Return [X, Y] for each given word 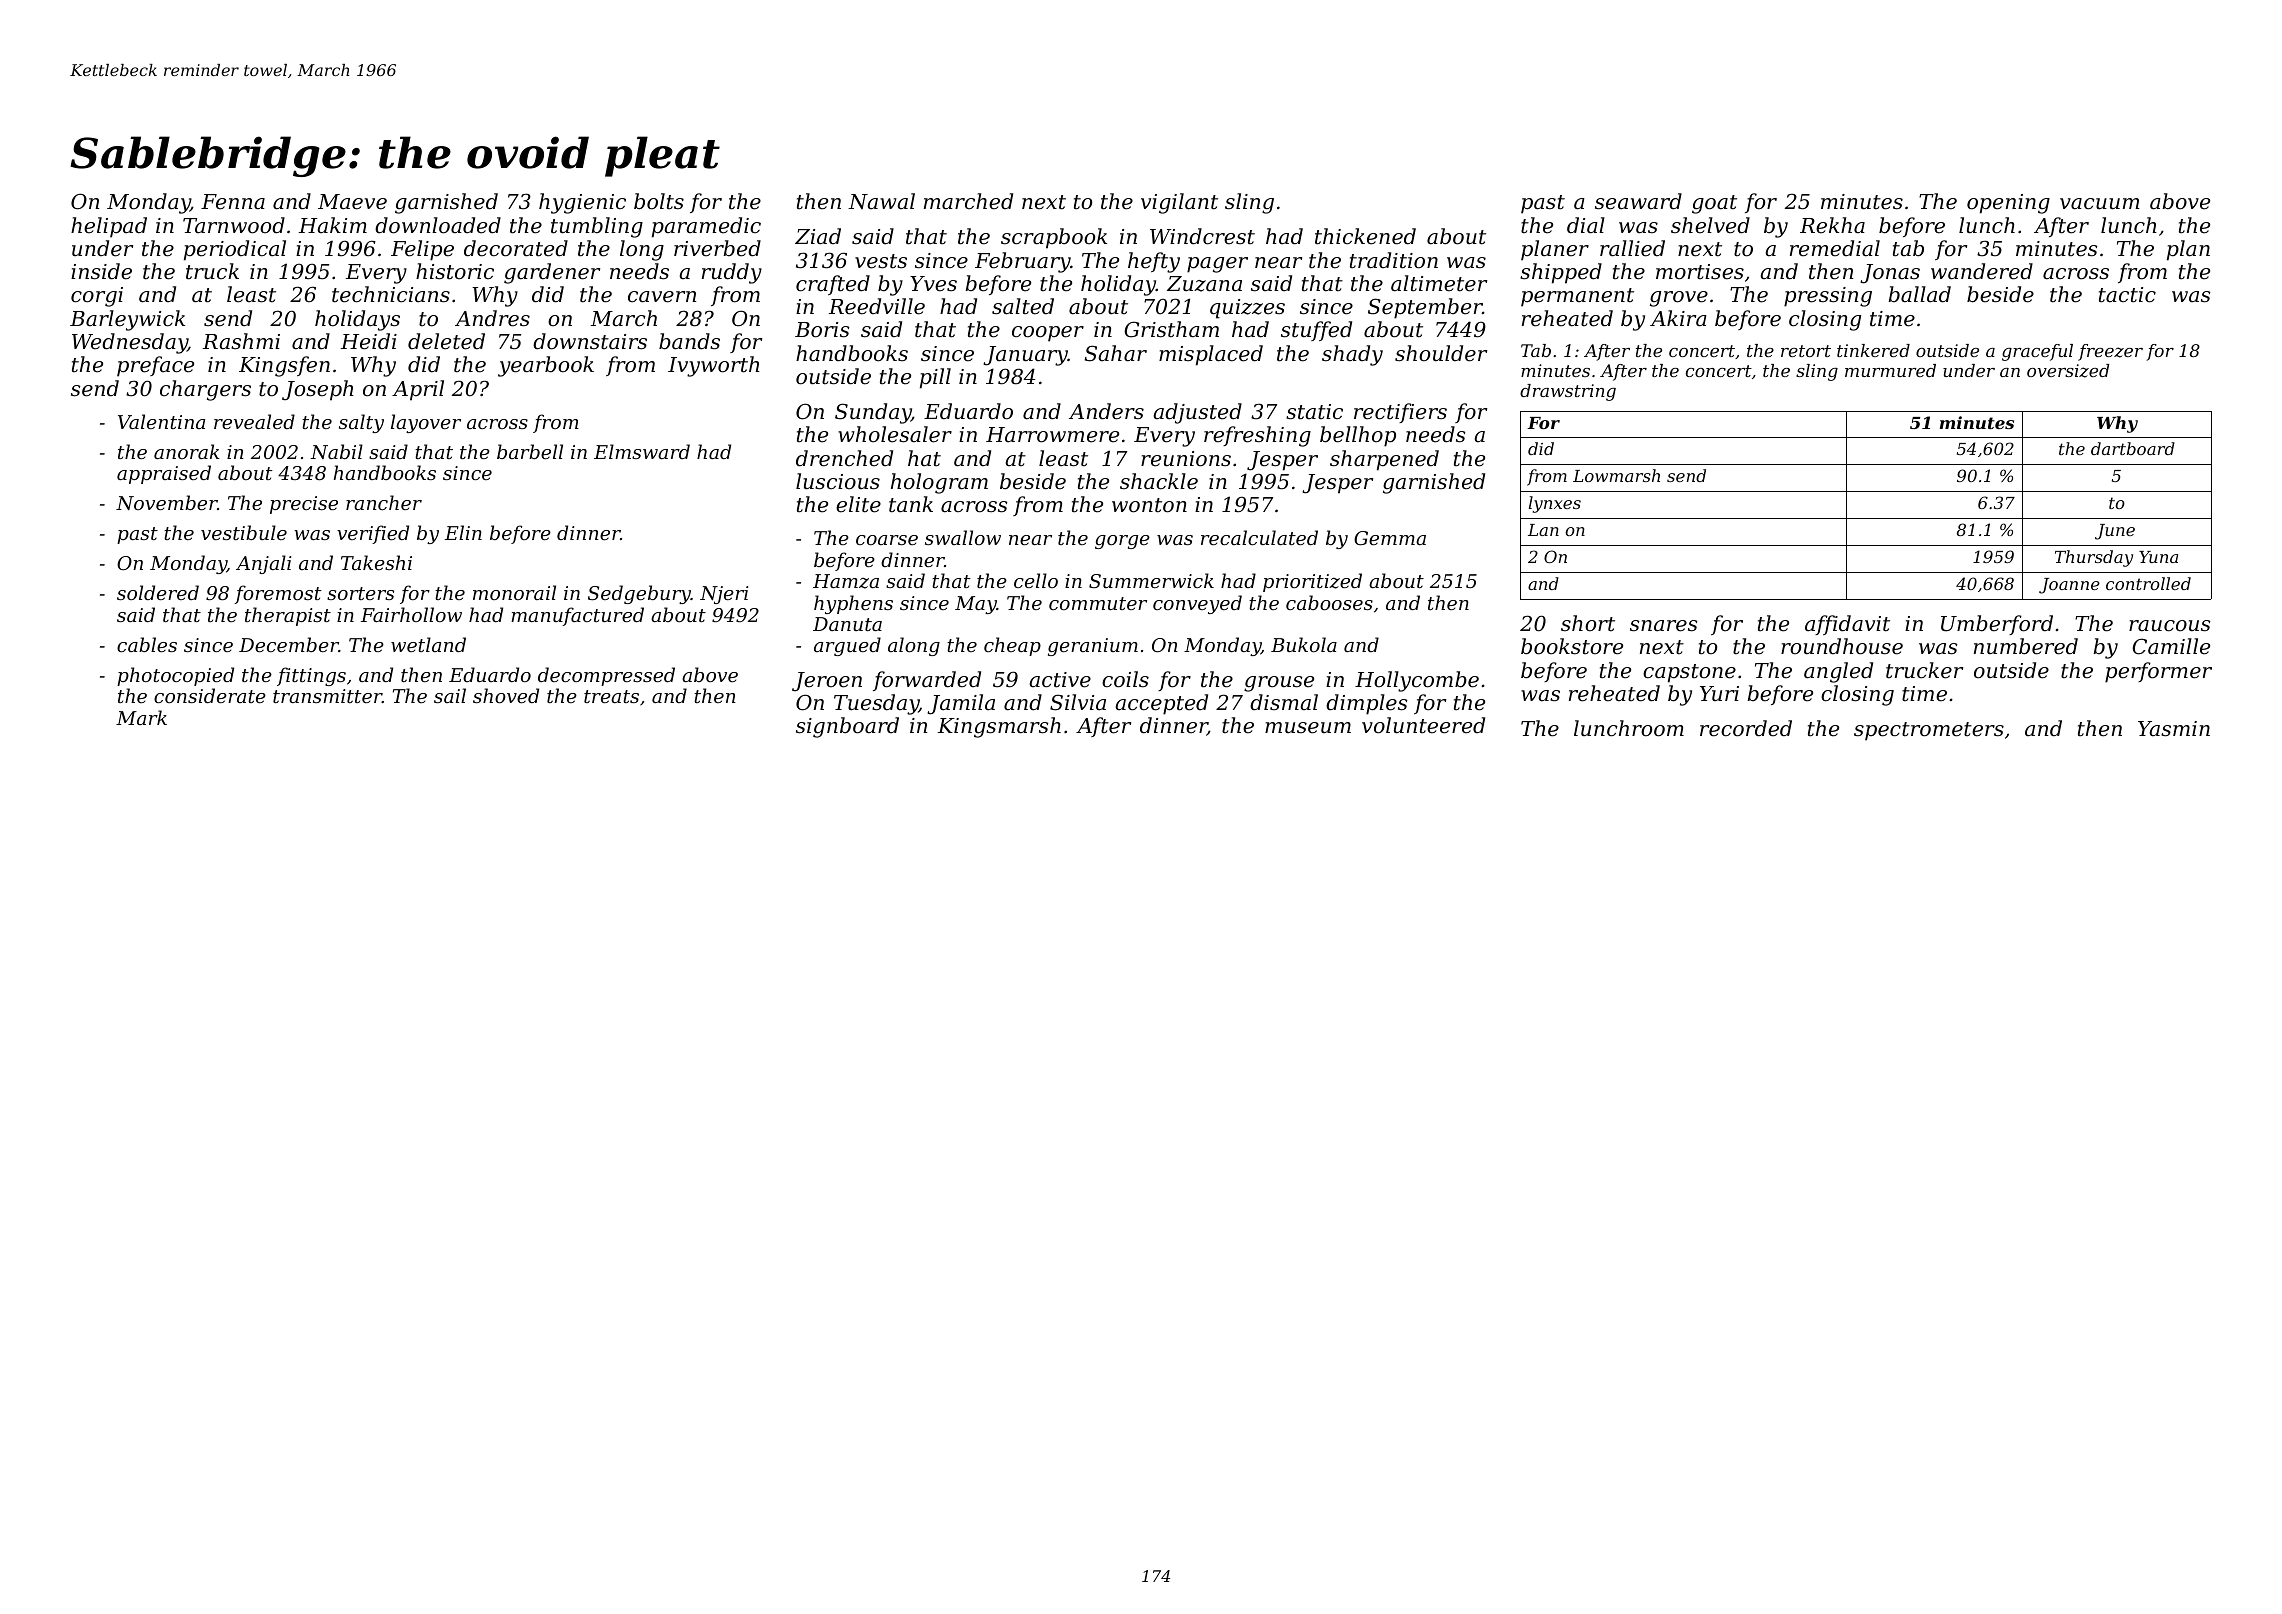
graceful [2037, 352]
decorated [516, 248]
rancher [384, 502]
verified [373, 534]
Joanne [2069, 586]
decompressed [606, 676]
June [2115, 532]
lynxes [1555, 504]
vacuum [2100, 204]
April [418, 390]
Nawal [881, 201]
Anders [1106, 411]
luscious [838, 481]
